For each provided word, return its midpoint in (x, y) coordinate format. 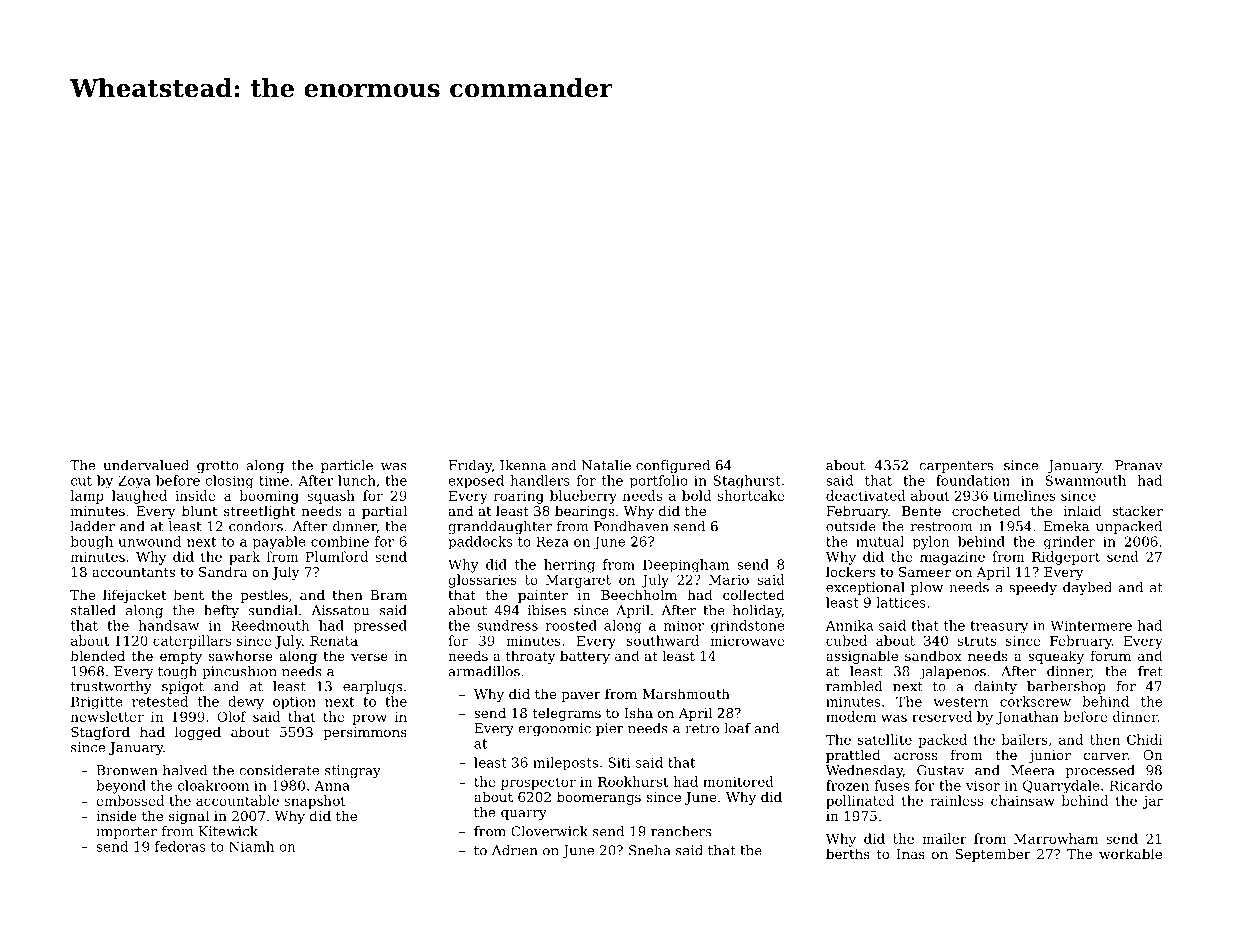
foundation (973, 480)
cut (81, 481)
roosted (571, 625)
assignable (862, 657)
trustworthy (111, 688)
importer (126, 832)
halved (185, 770)
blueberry (583, 497)
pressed (380, 627)
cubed (846, 640)
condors (256, 526)
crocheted (986, 510)
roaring (519, 497)
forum (1110, 655)
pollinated (860, 802)
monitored (738, 781)
